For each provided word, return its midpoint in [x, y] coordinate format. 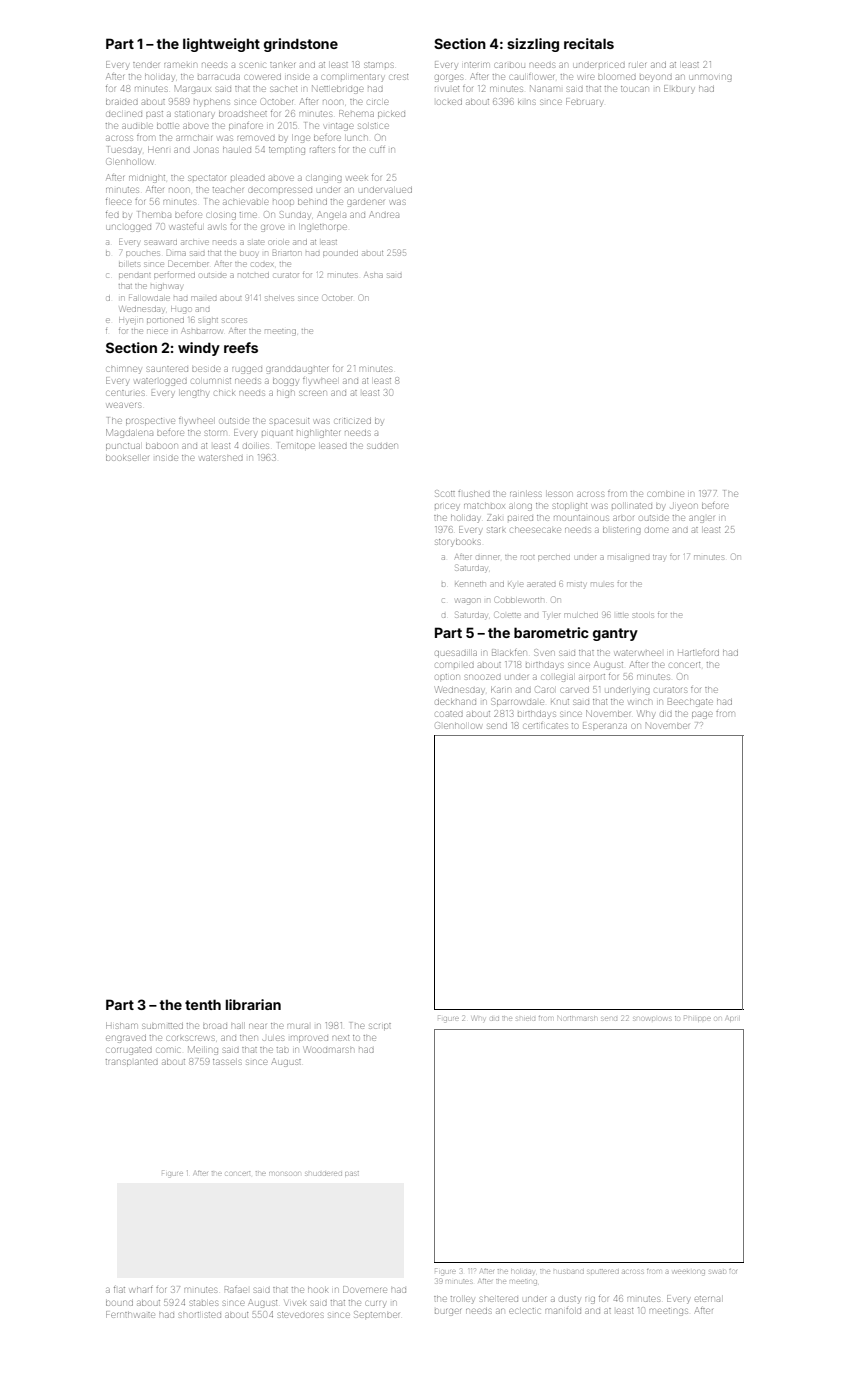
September [376, 1314]
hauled [237, 150]
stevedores [301, 1315]
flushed [474, 494]
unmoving [711, 78]
